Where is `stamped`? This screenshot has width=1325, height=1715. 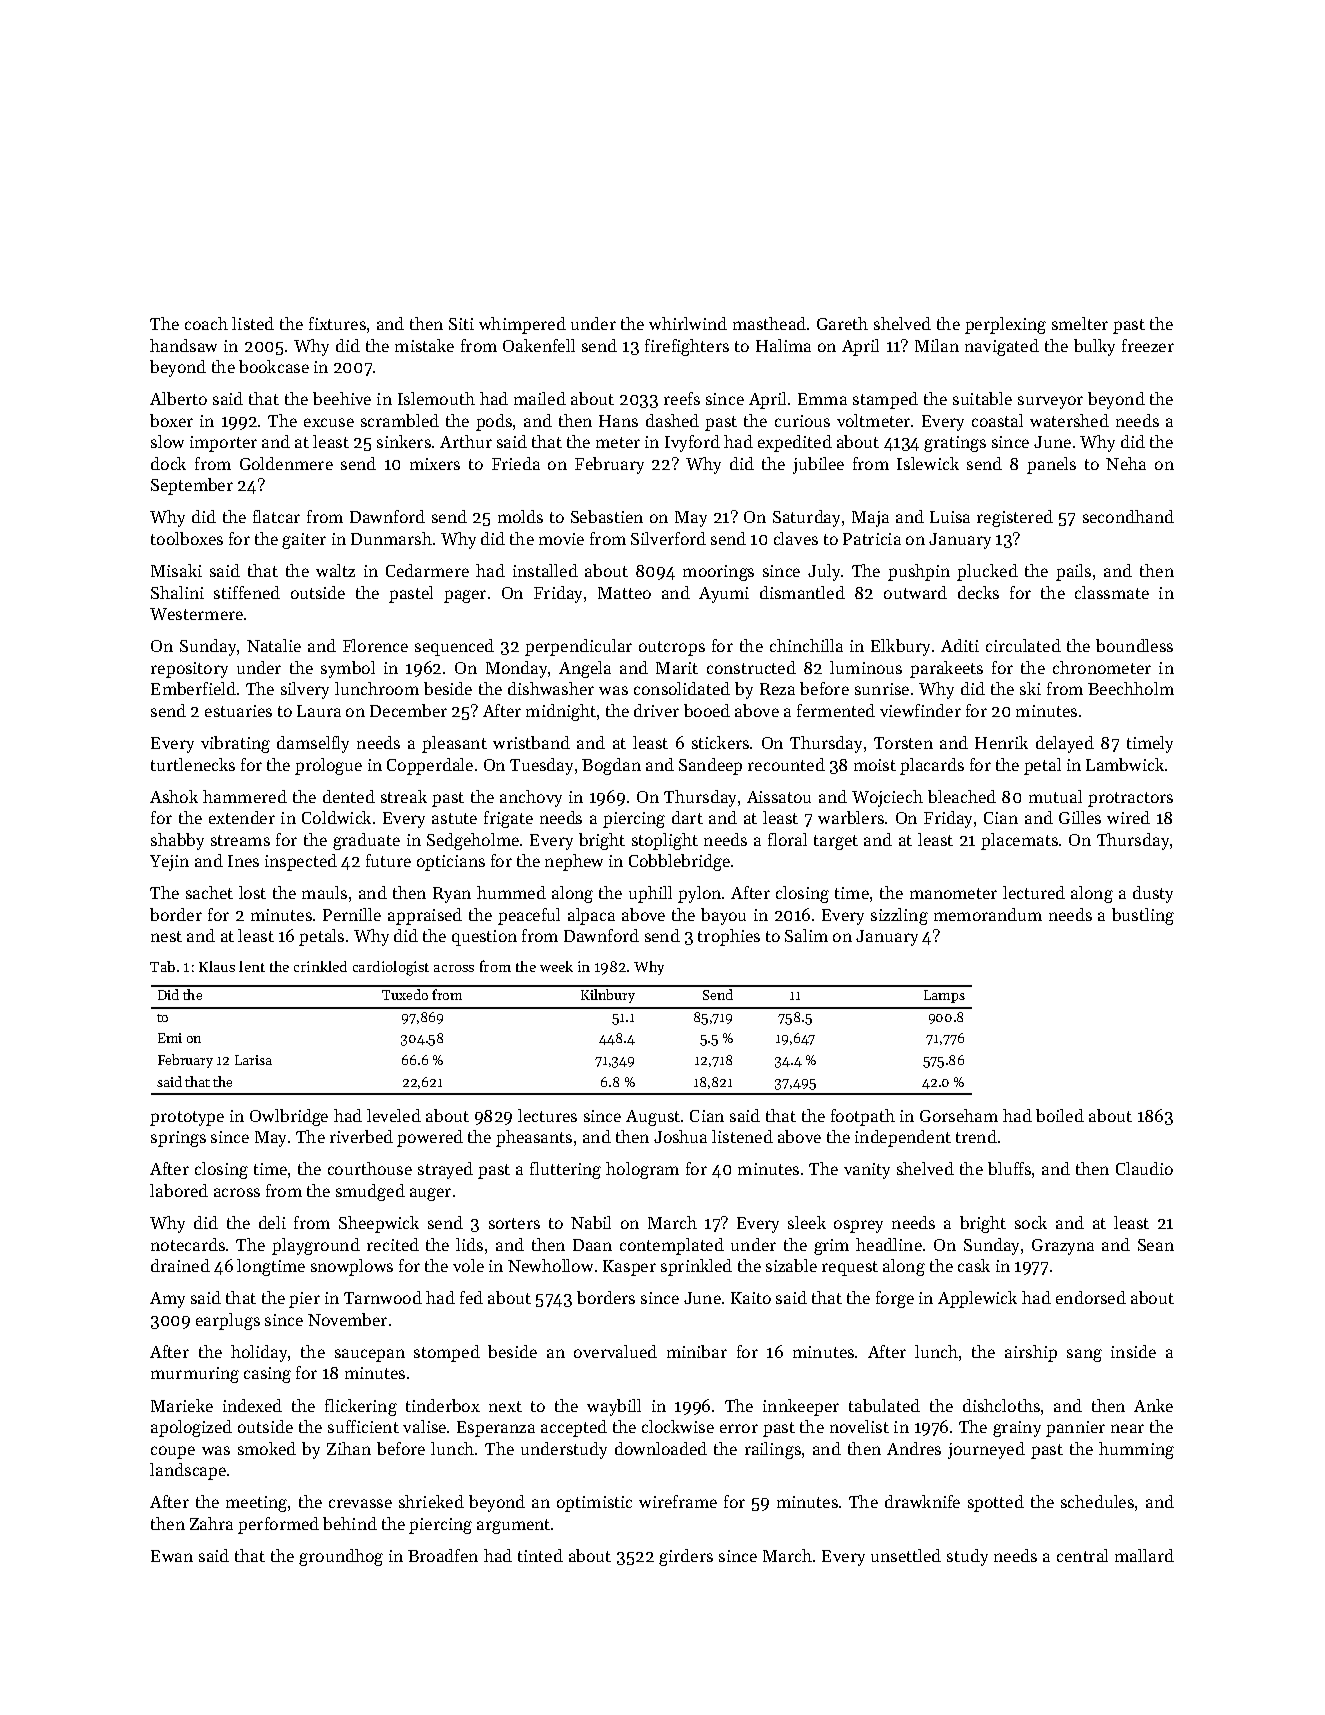
stamped is located at coordinates (885, 400).
